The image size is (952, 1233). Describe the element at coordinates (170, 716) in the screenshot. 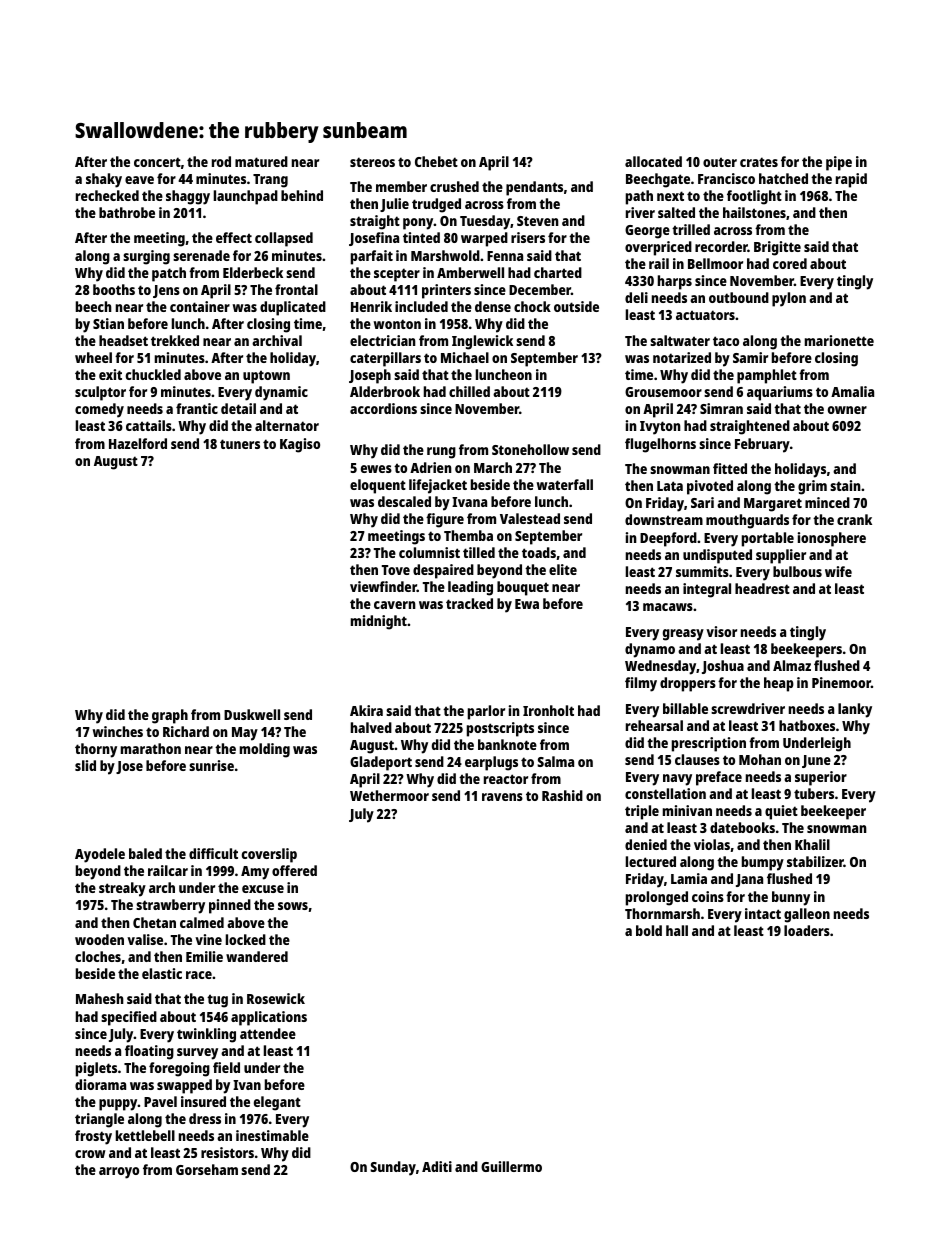

I see `graph` at that location.
